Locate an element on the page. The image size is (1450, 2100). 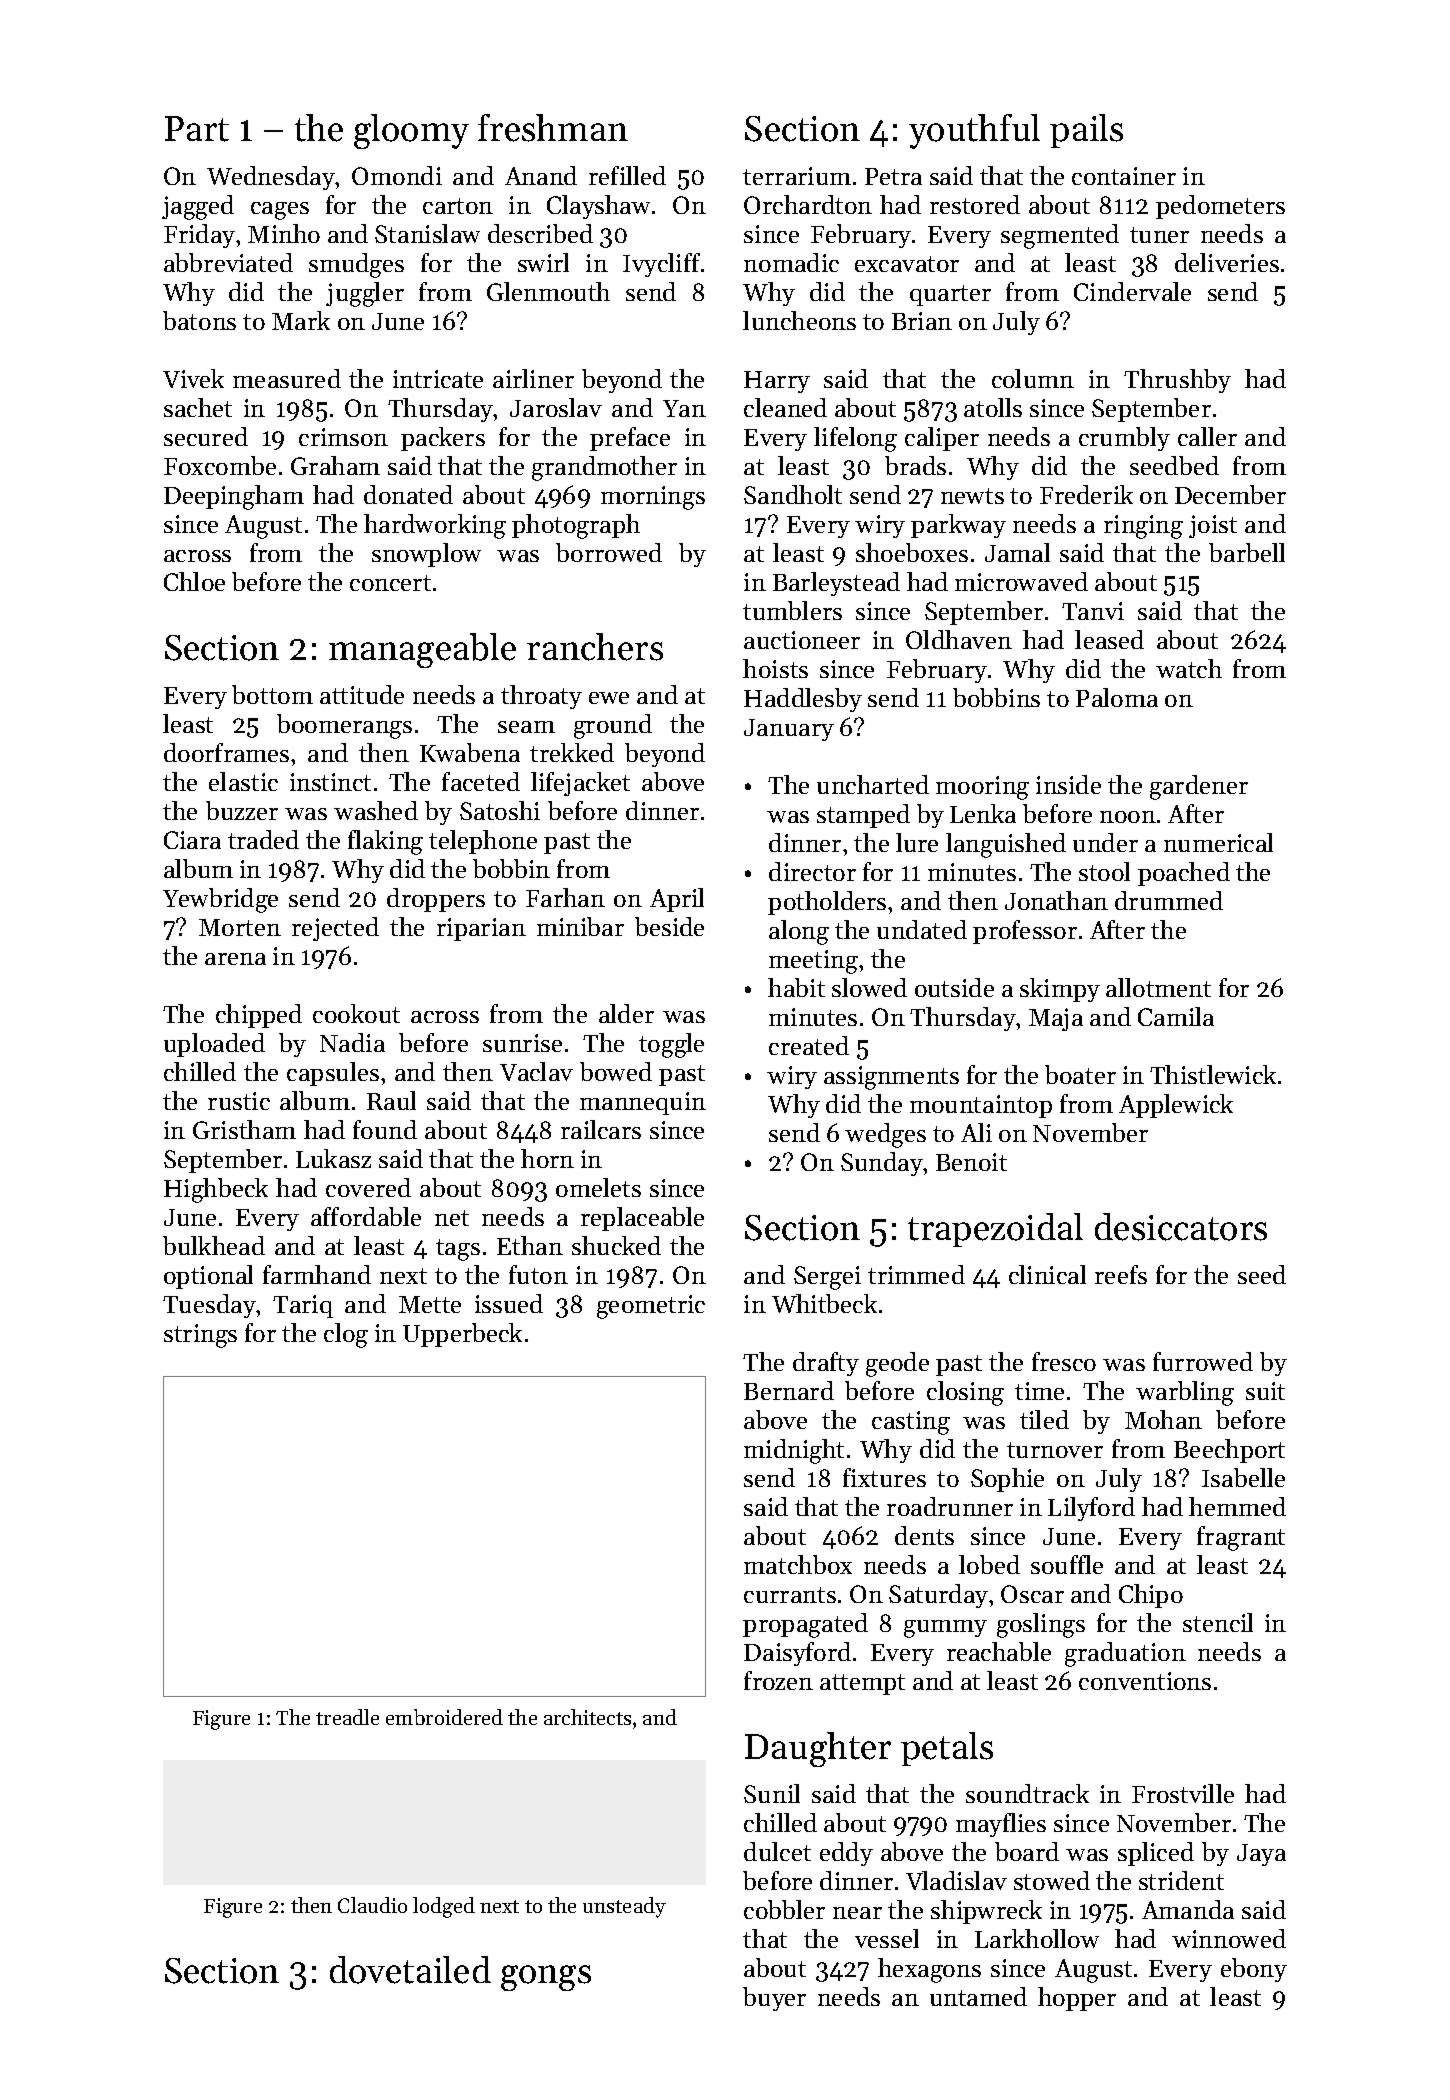
bottom is located at coordinates (272, 694).
